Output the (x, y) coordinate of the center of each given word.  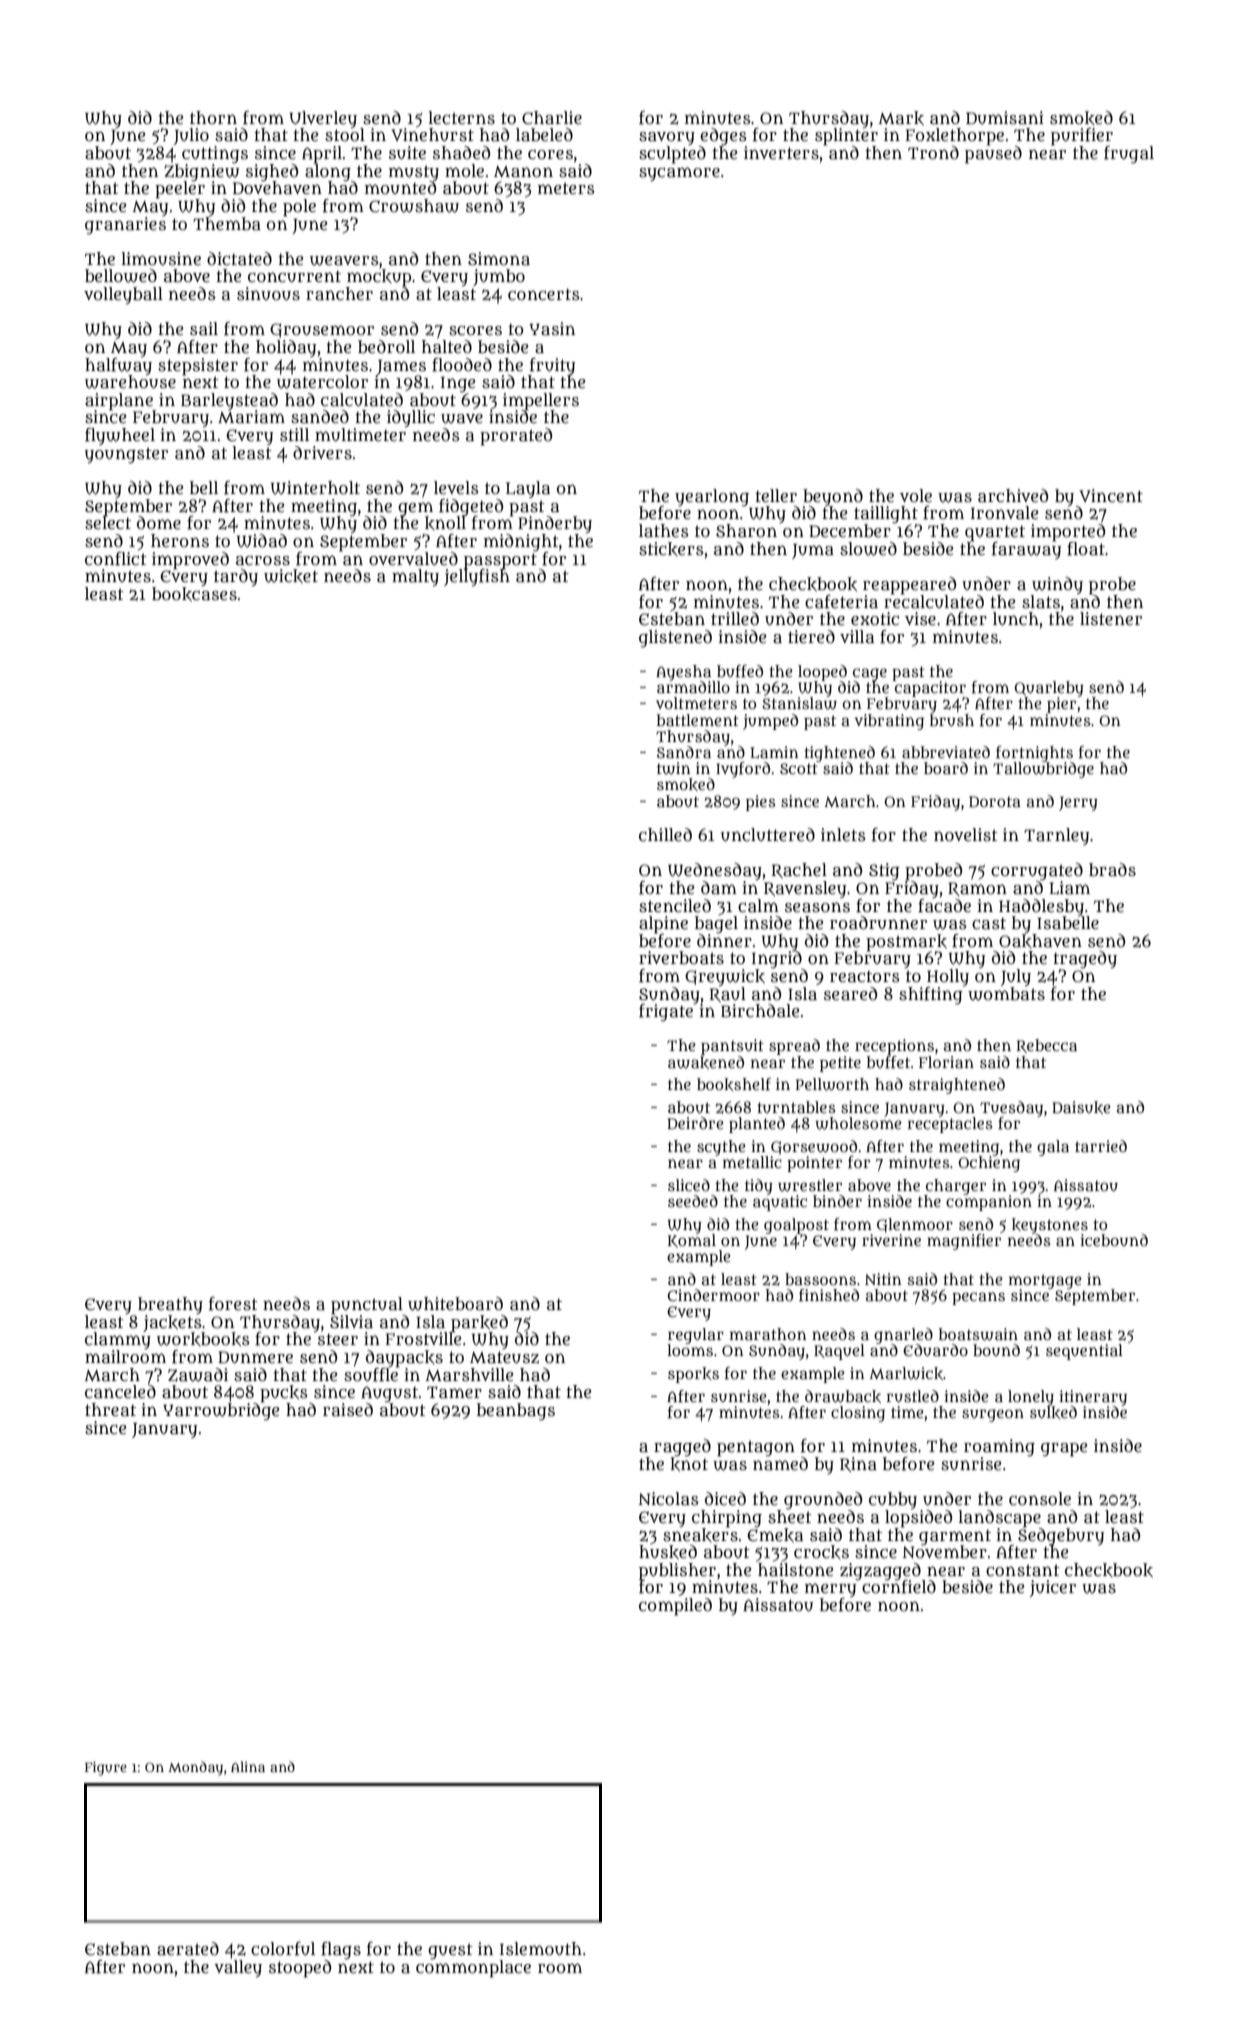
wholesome (858, 1123)
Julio (191, 136)
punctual (367, 1305)
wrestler (810, 1185)
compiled (675, 1607)
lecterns (461, 117)
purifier (1082, 137)
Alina (248, 1766)
